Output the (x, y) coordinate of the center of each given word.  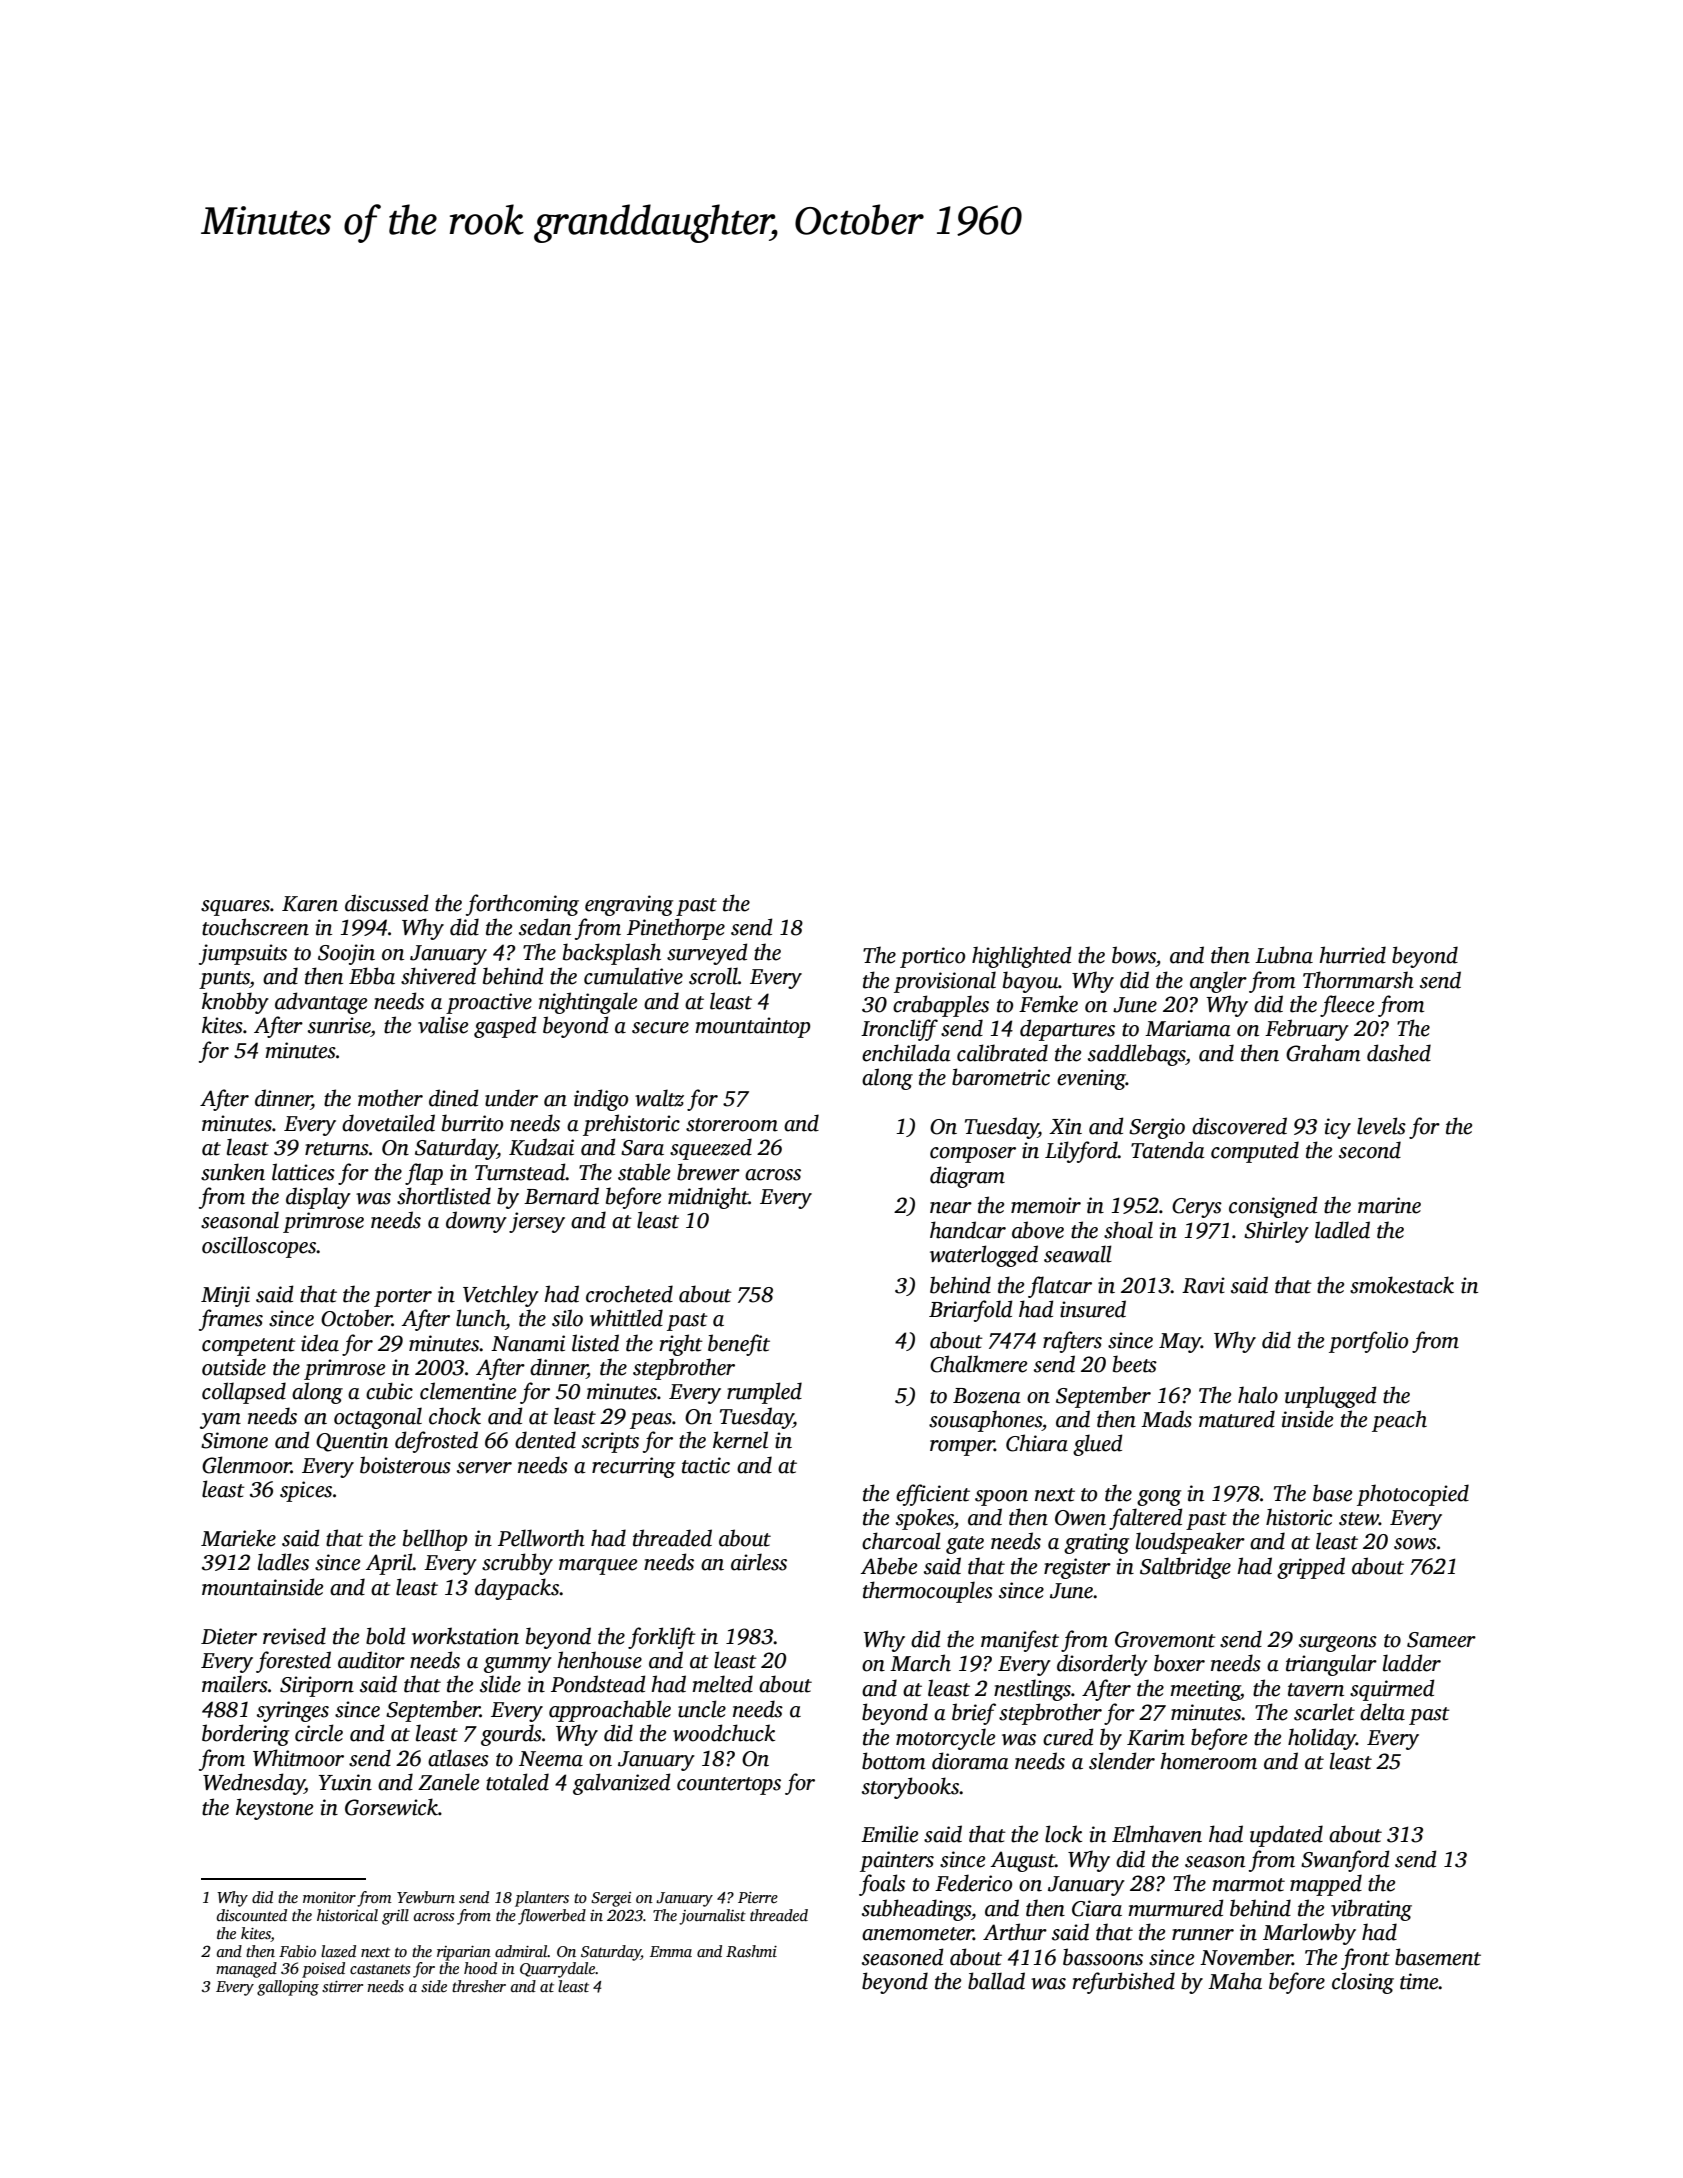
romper (962, 1448)
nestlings (1032, 1690)
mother (390, 1098)
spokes (925, 1519)
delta (1382, 1712)
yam (220, 1421)
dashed (1399, 1053)
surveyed (707, 954)
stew (1359, 1519)
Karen (310, 904)
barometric (1001, 1077)
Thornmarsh (1358, 980)
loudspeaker (1190, 1543)
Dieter (229, 1636)
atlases (458, 1758)
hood (480, 1968)
